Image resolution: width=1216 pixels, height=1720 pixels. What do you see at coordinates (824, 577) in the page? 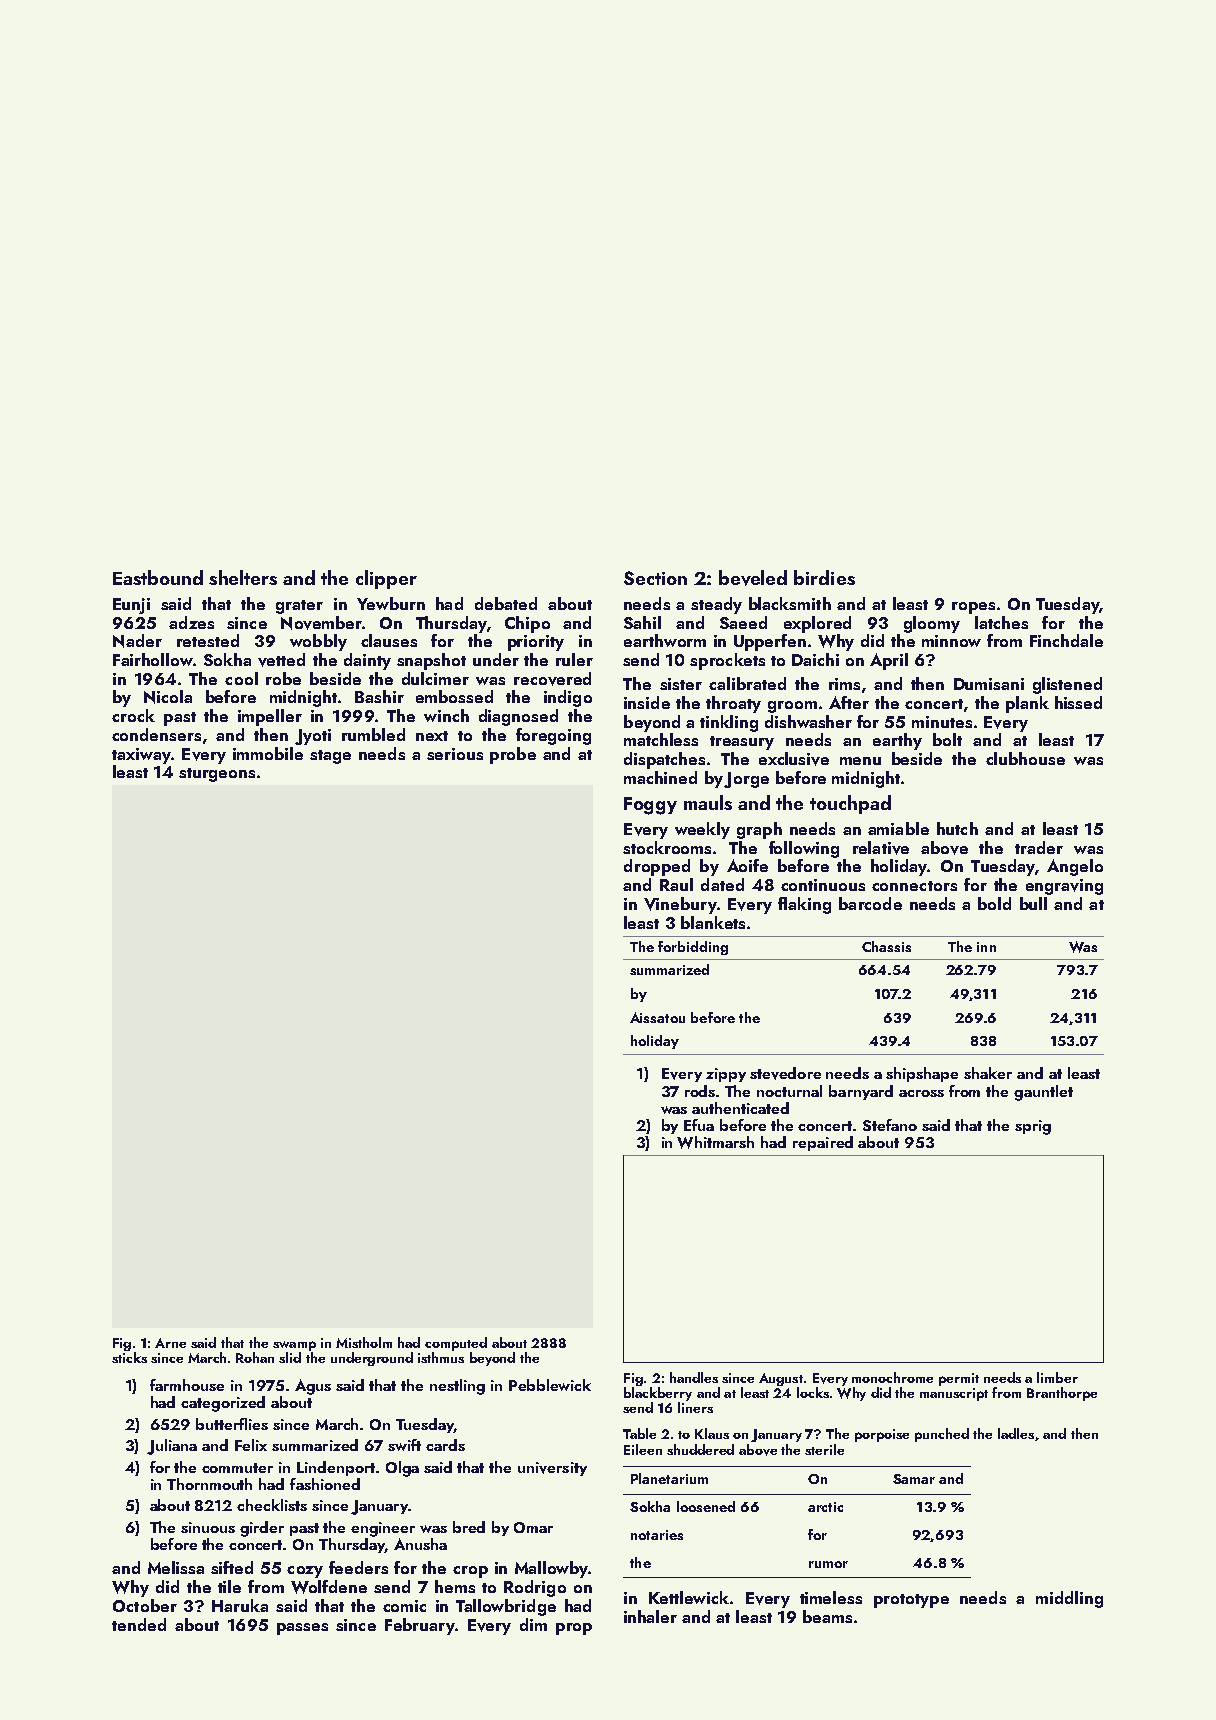
I see `birdies` at bounding box center [824, 577].
